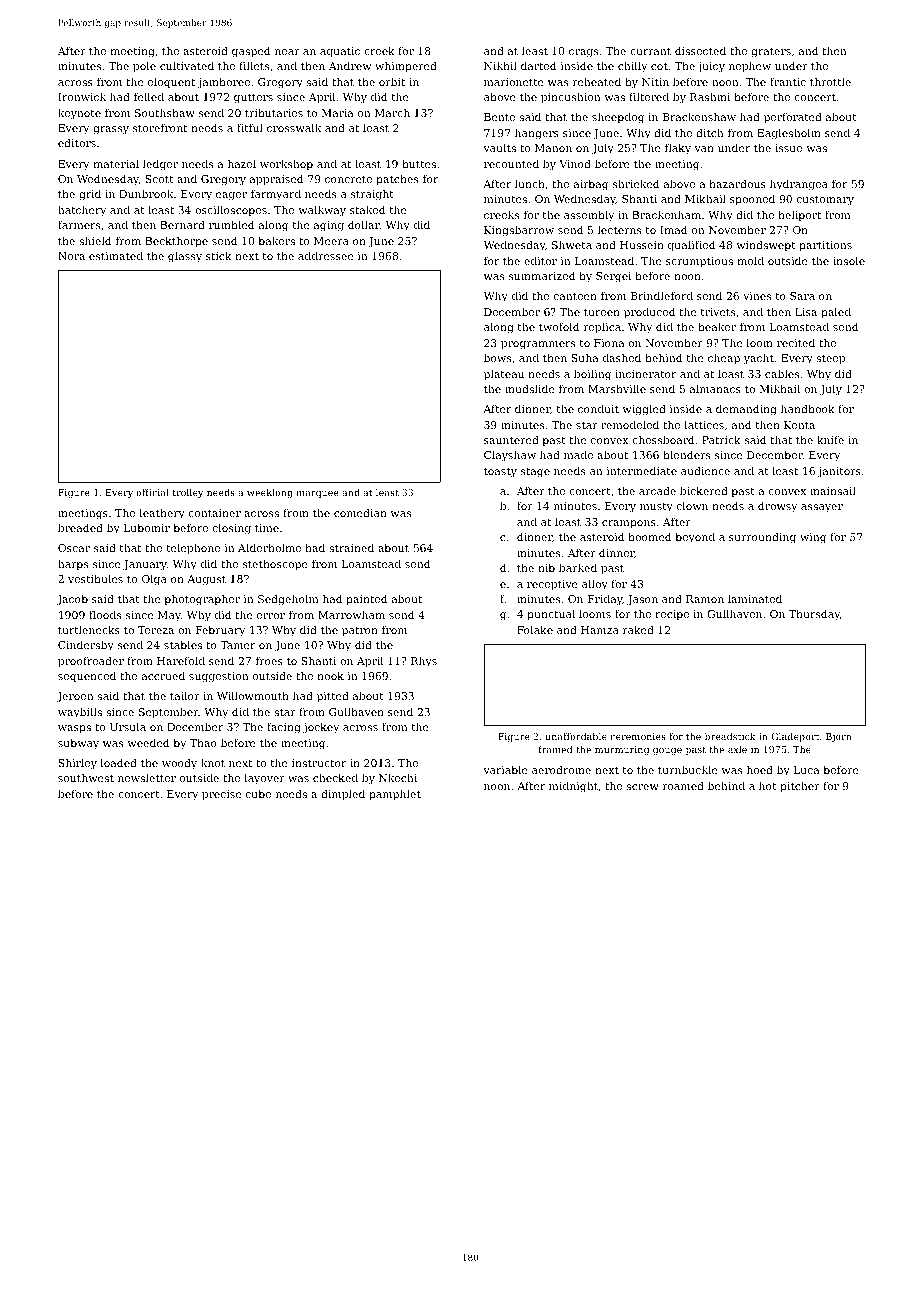  I want to click on official, so click(152, 492).
